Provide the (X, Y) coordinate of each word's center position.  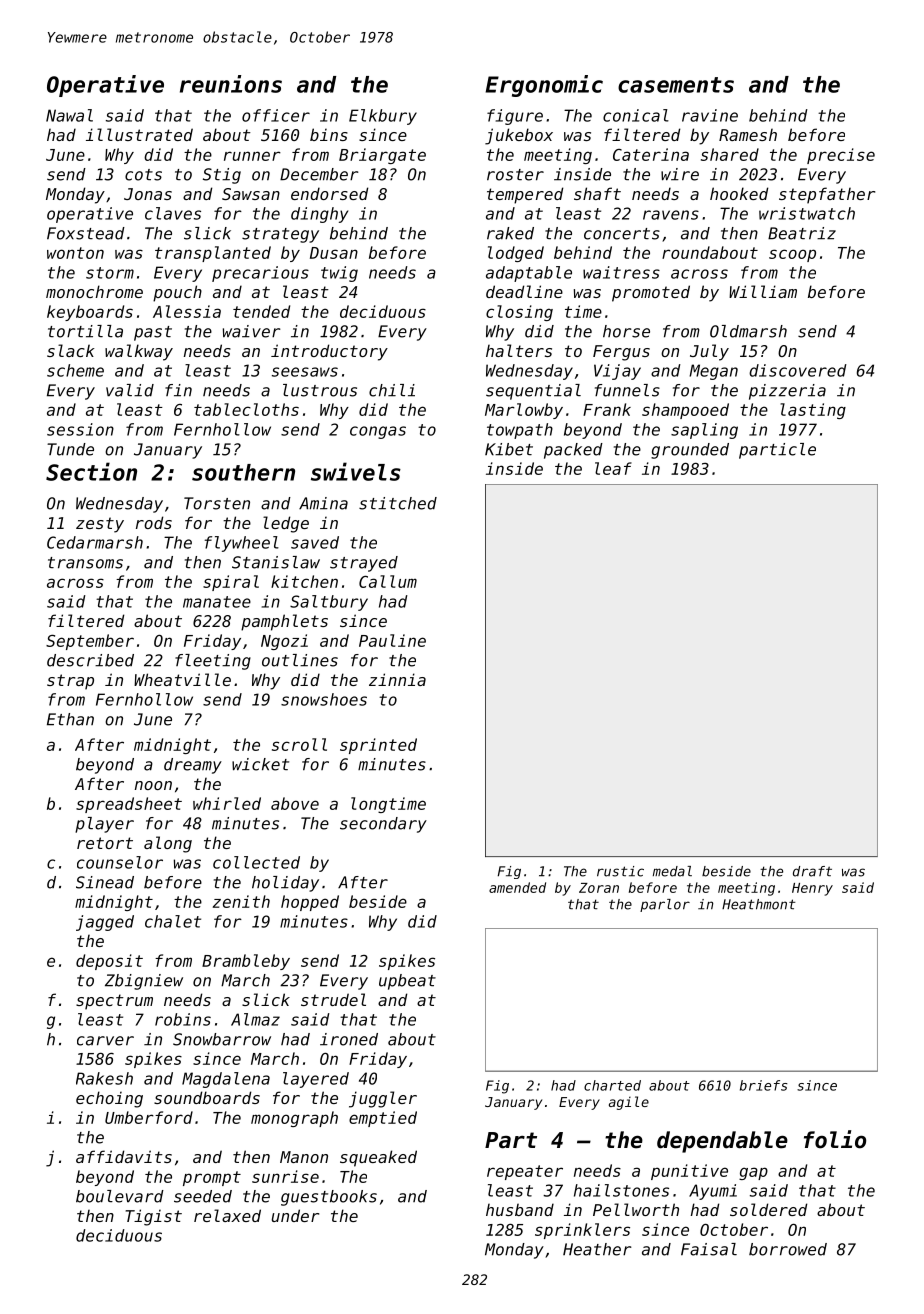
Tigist (154, 1217)
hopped (310, 903)
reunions (231, 84)
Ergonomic (544, 86)
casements (676, 85)
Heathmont (759, 904)
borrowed (788, 1249)
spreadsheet (129, 805)
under (295, 1215)
